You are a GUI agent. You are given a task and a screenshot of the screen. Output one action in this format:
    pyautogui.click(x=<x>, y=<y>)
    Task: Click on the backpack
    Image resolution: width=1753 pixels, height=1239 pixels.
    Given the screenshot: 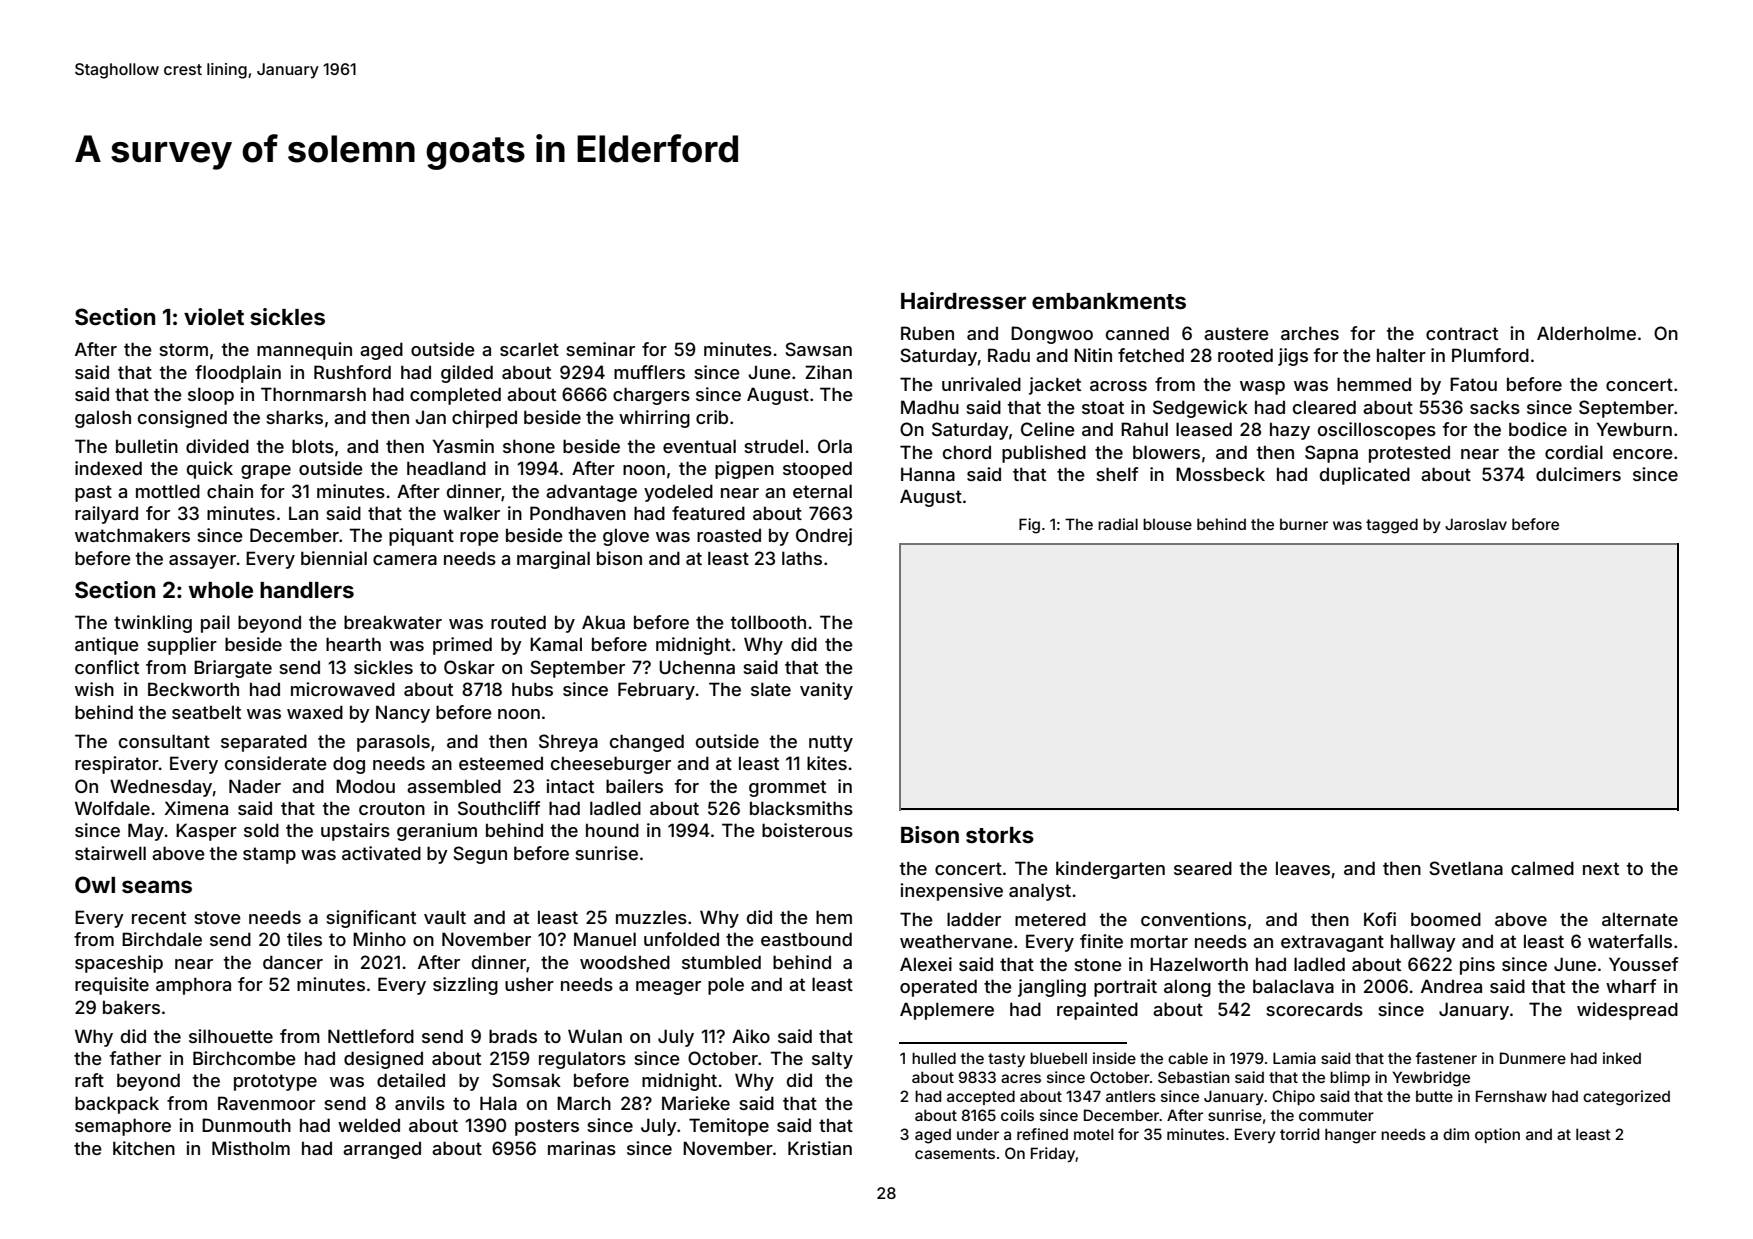 What is the action you would take?
    pyautogui.click(x=117, y=1105)
